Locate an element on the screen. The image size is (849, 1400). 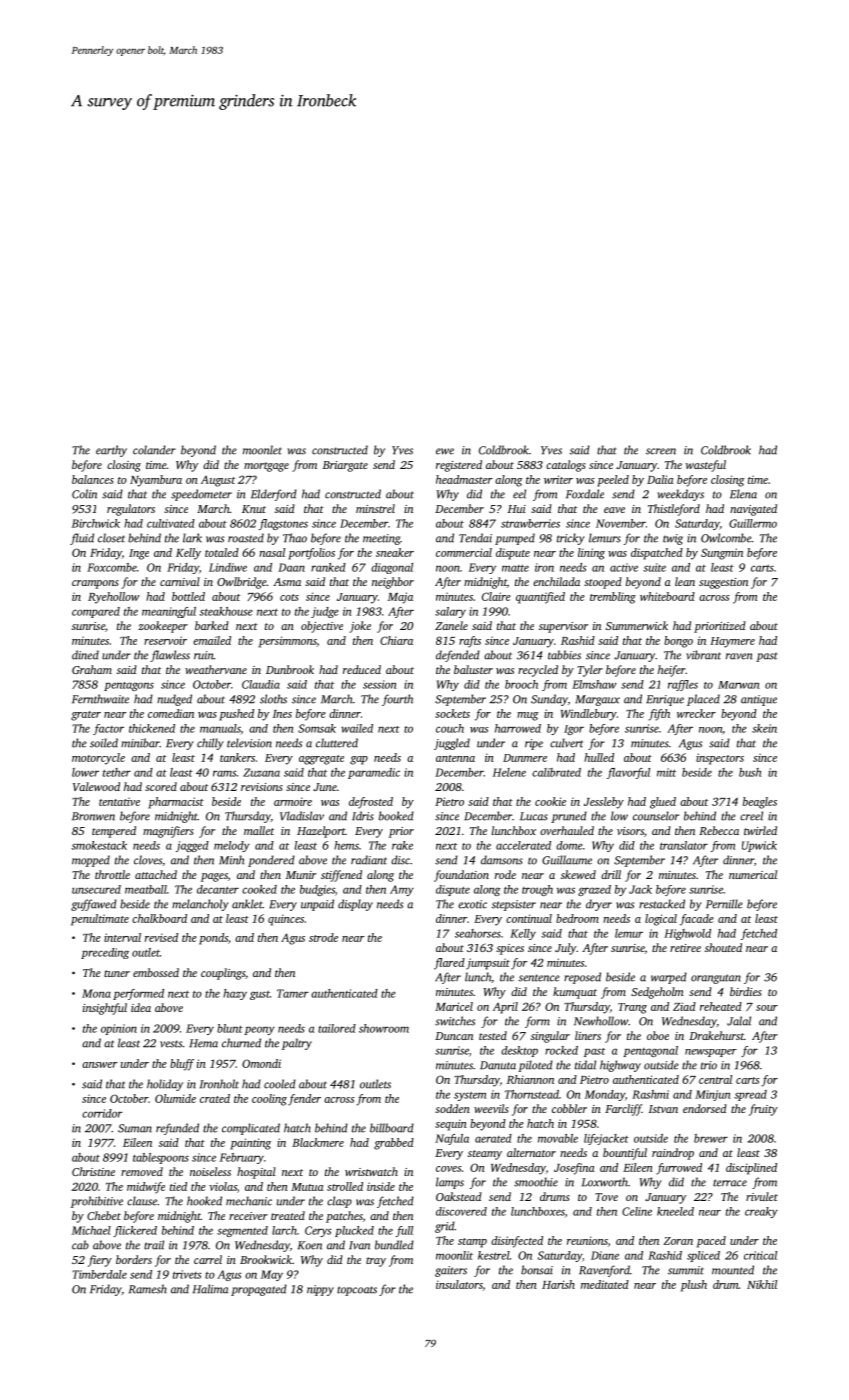
Elena is located at coordinates (743, 494).
